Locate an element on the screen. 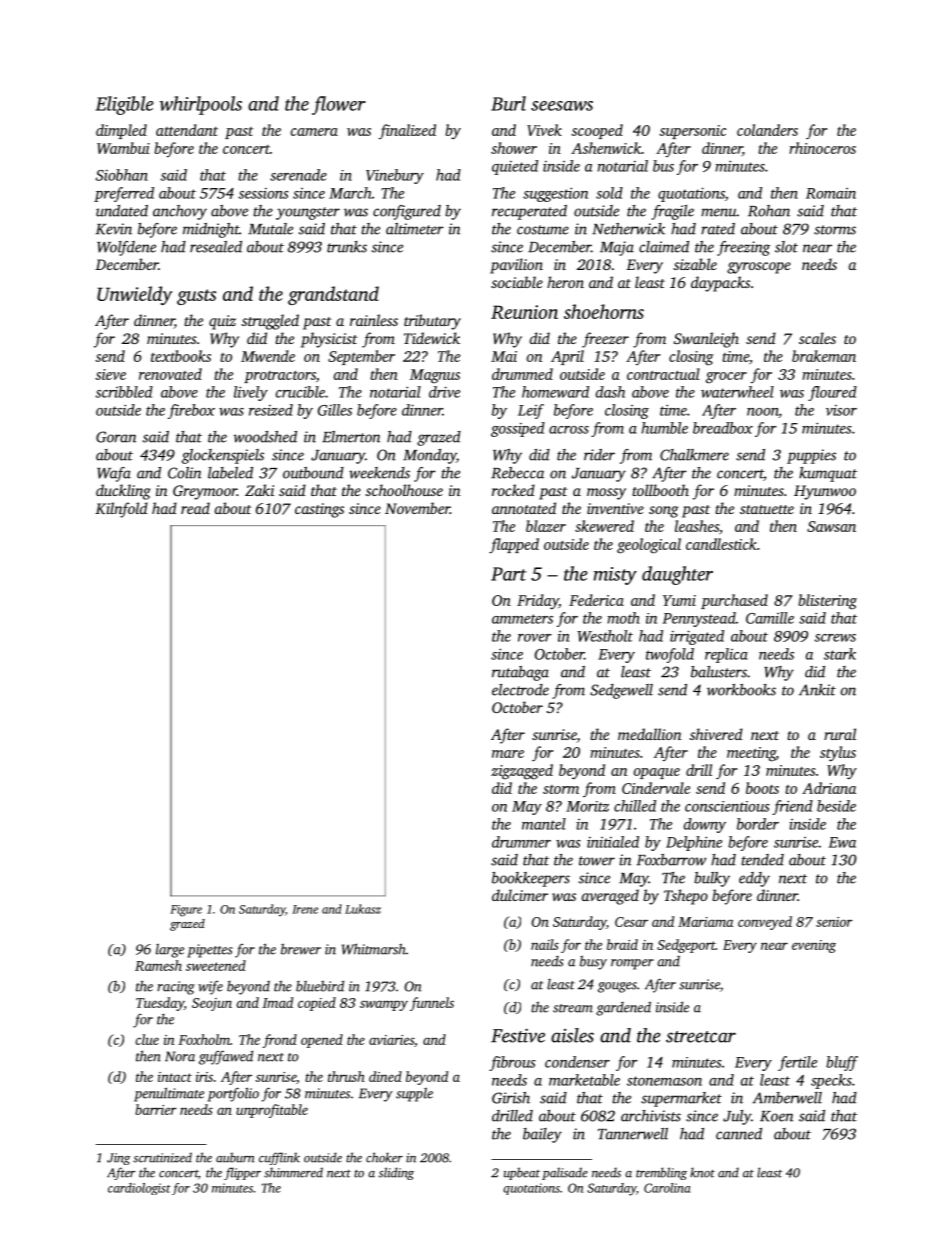 This screenshot has height=1233, width=952. shimmered is located at coordinates (293, 1172).
